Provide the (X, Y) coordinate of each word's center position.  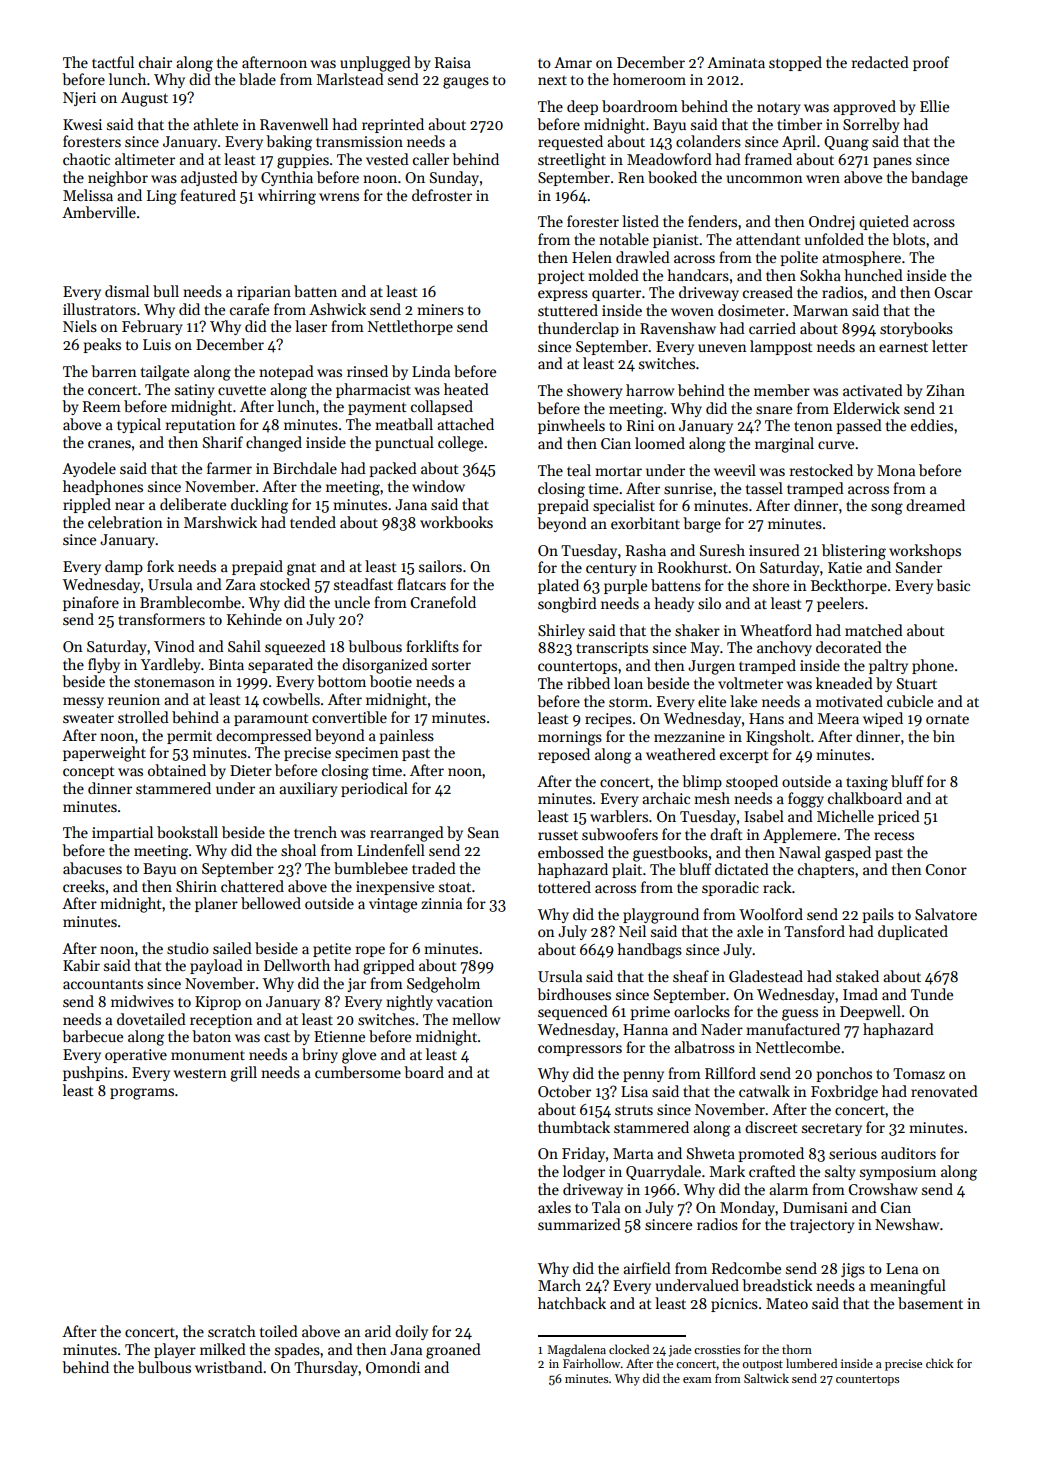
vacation (465, 1001)
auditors (908, 1153)
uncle (352, 602)
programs (142, 1094)
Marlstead (350, 79)
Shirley (561, 631)
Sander (919, 567)
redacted (880, 62)
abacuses (92, 868)
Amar (573, 62)
